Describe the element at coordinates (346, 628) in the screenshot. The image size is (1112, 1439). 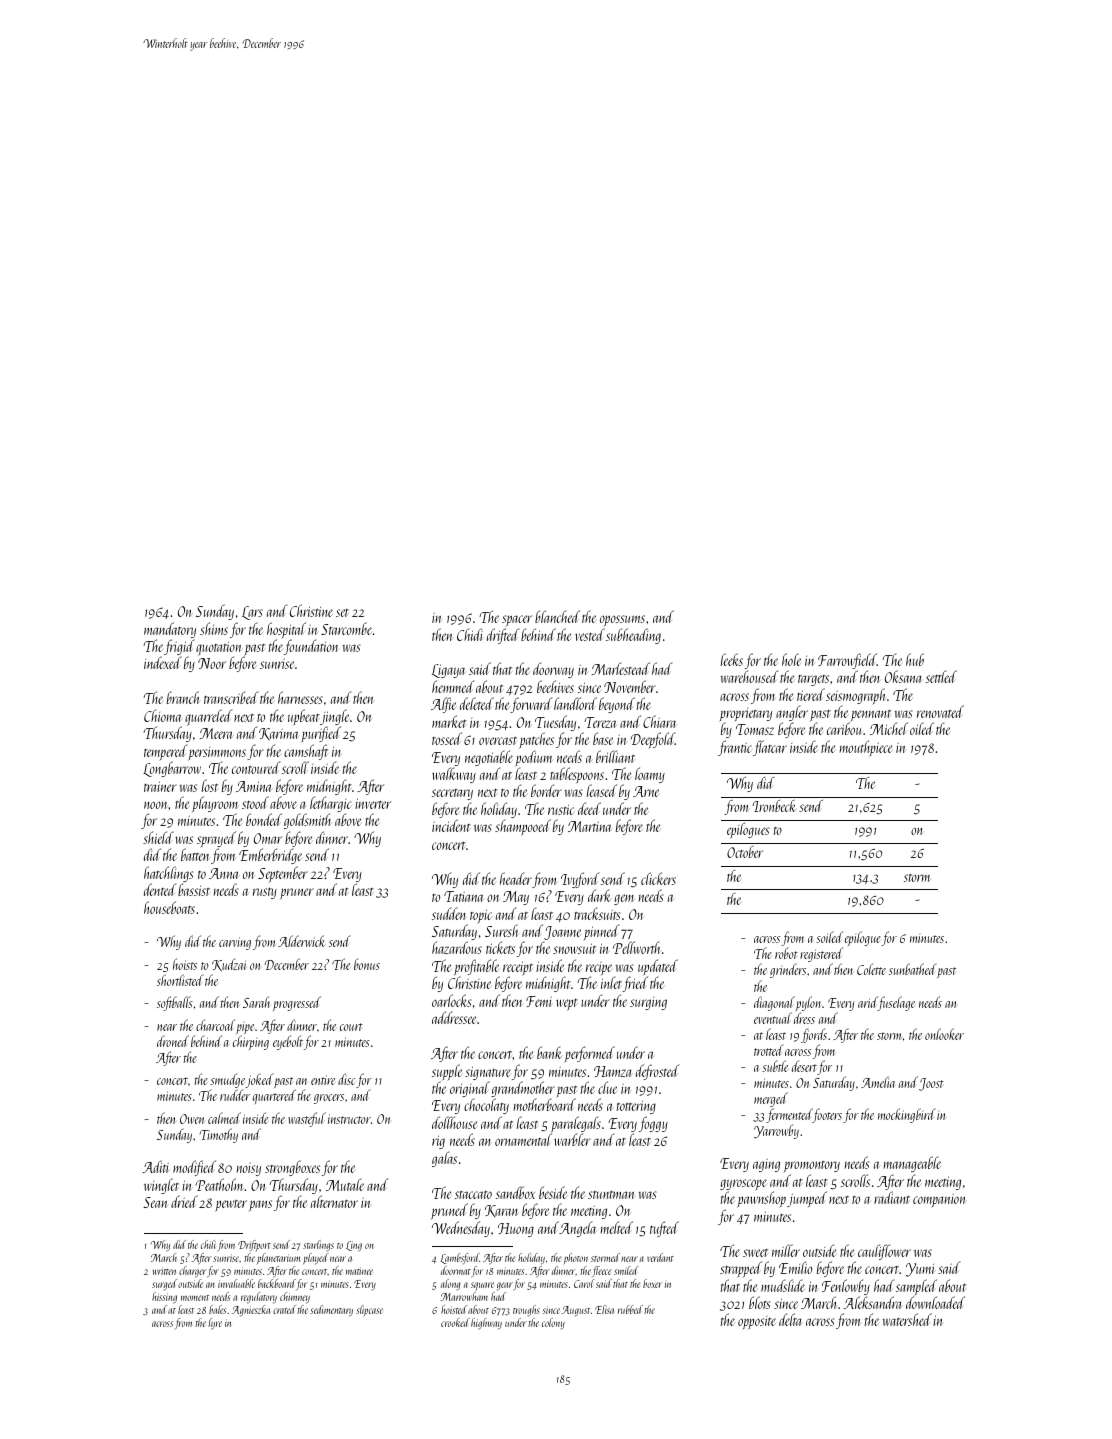
I see `Starcombe` at that location.
